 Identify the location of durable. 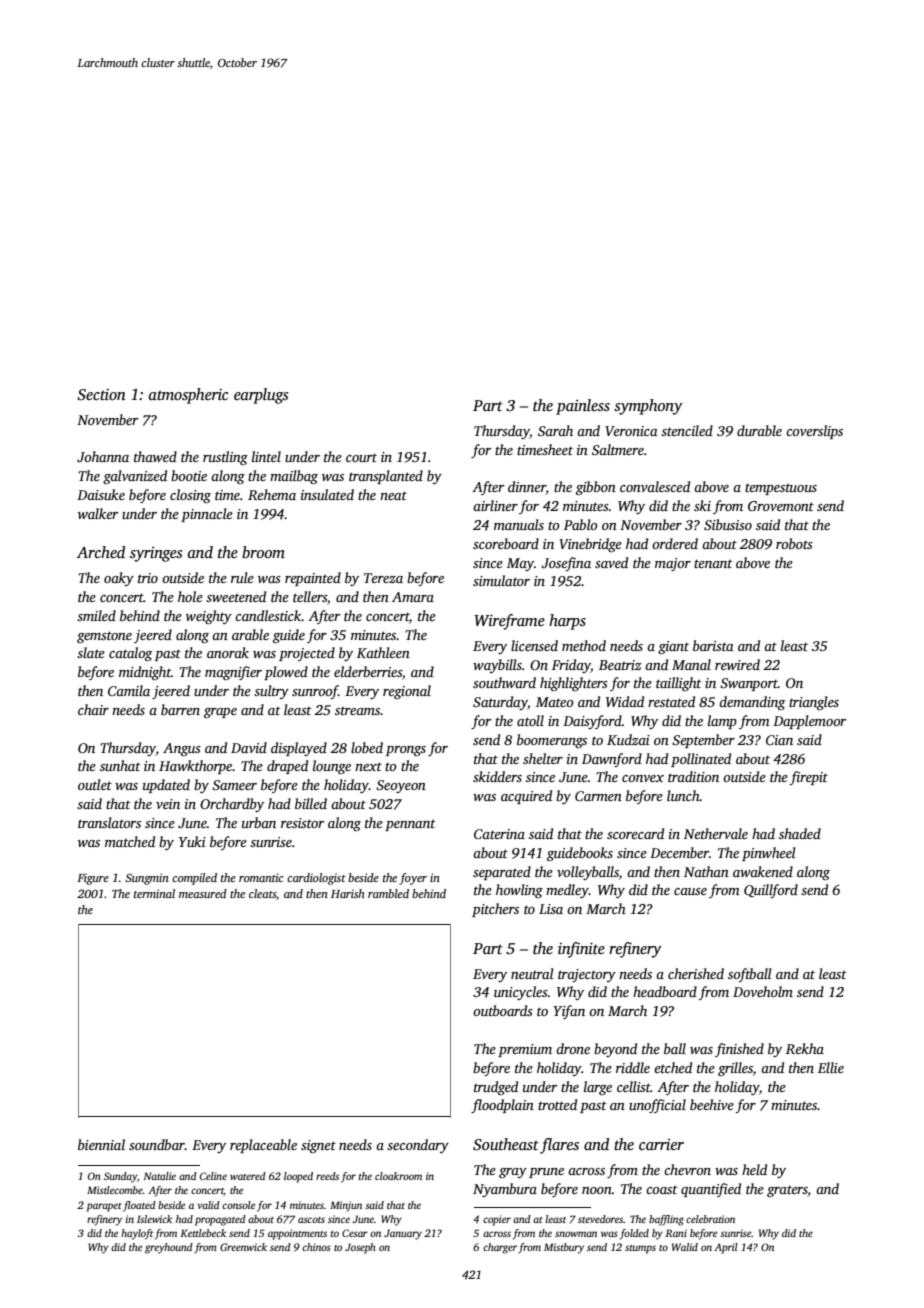
(759, 430).
